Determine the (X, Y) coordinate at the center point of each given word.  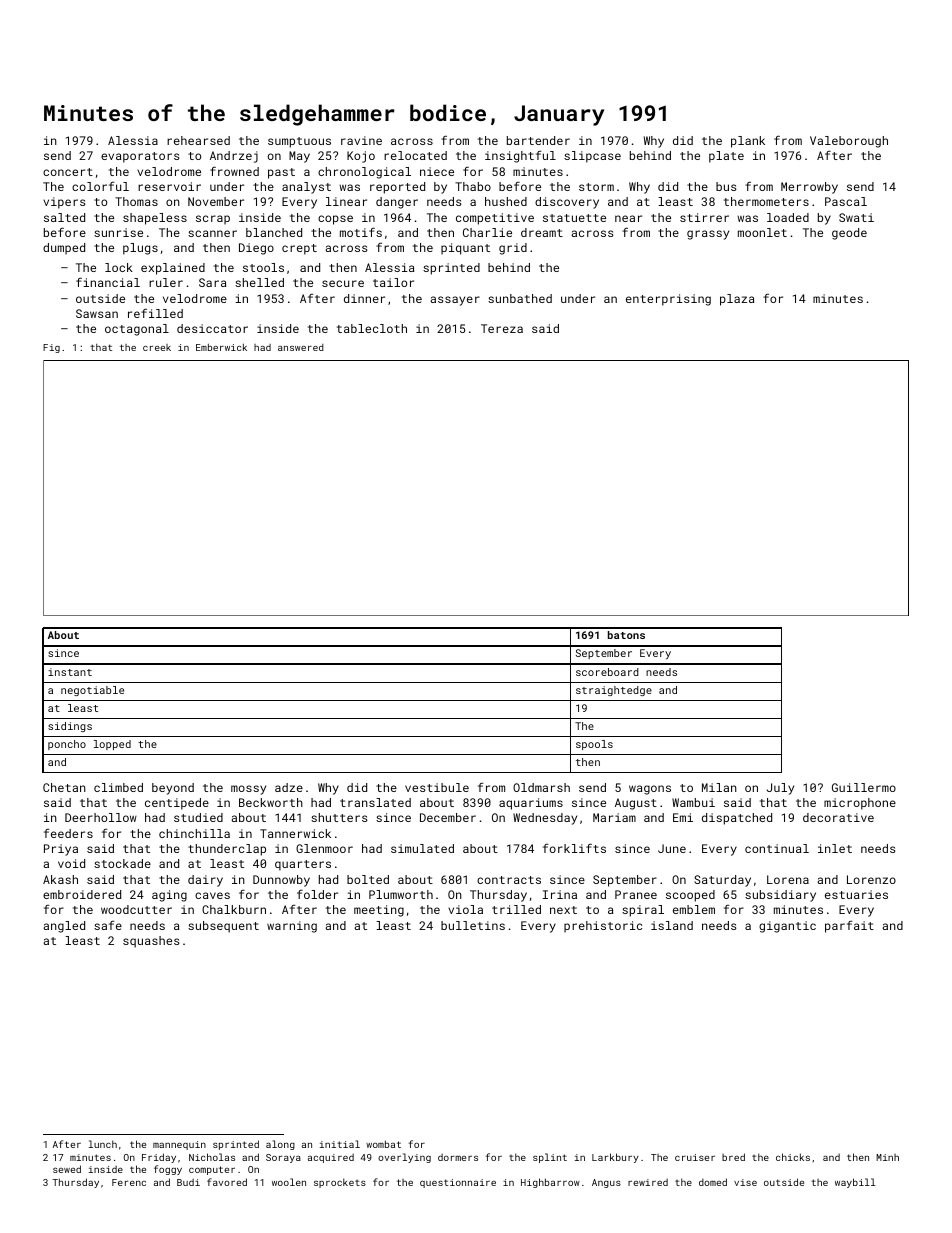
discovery (567, 203)
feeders (68, 833)
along (280, 1145)
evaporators (140, 157)
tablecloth (372, 328)
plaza (737, 300)
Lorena (788, 879)
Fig (51, 348)
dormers (458, 1157)
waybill (855, 1183)
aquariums (531, 804)
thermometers (766, 201)
